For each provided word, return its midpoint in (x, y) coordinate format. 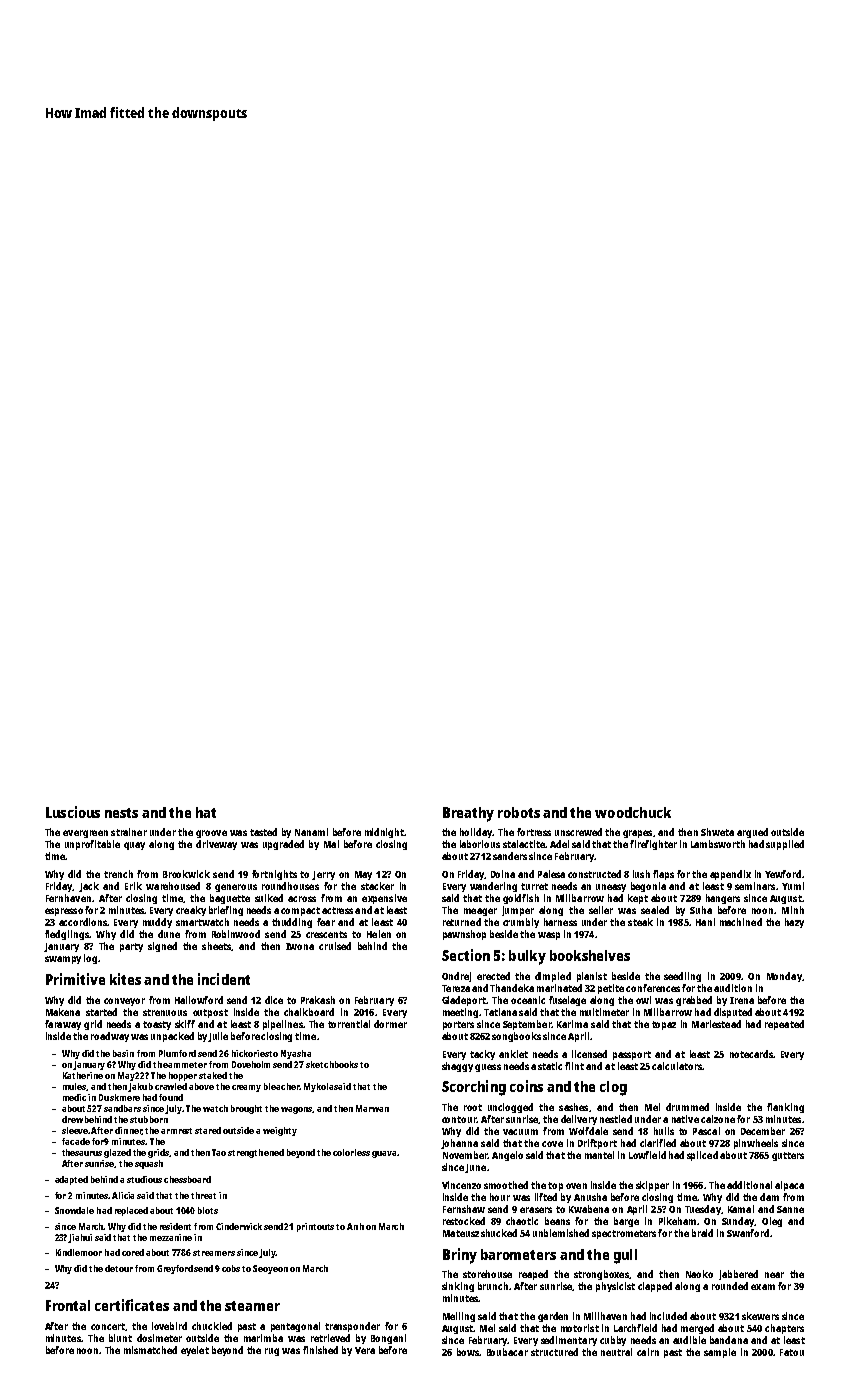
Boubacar (507, 1352)
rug (272, 1352)
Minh (793, 910)
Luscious (73, 812)
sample (720, 1353)
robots (519, 812)
